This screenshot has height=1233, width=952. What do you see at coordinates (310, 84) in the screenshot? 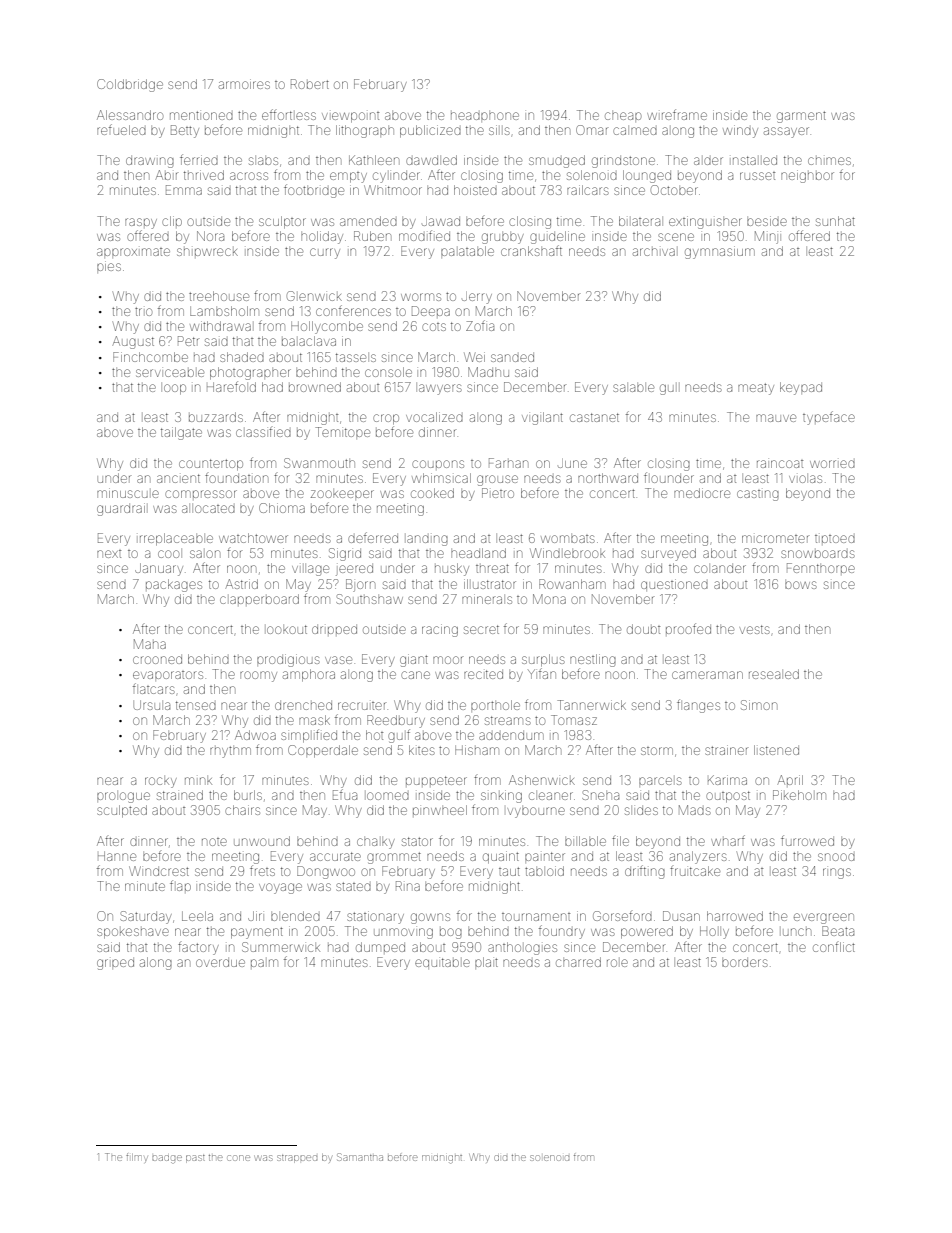
I see `Robert` at bounding box center [310, 84].
